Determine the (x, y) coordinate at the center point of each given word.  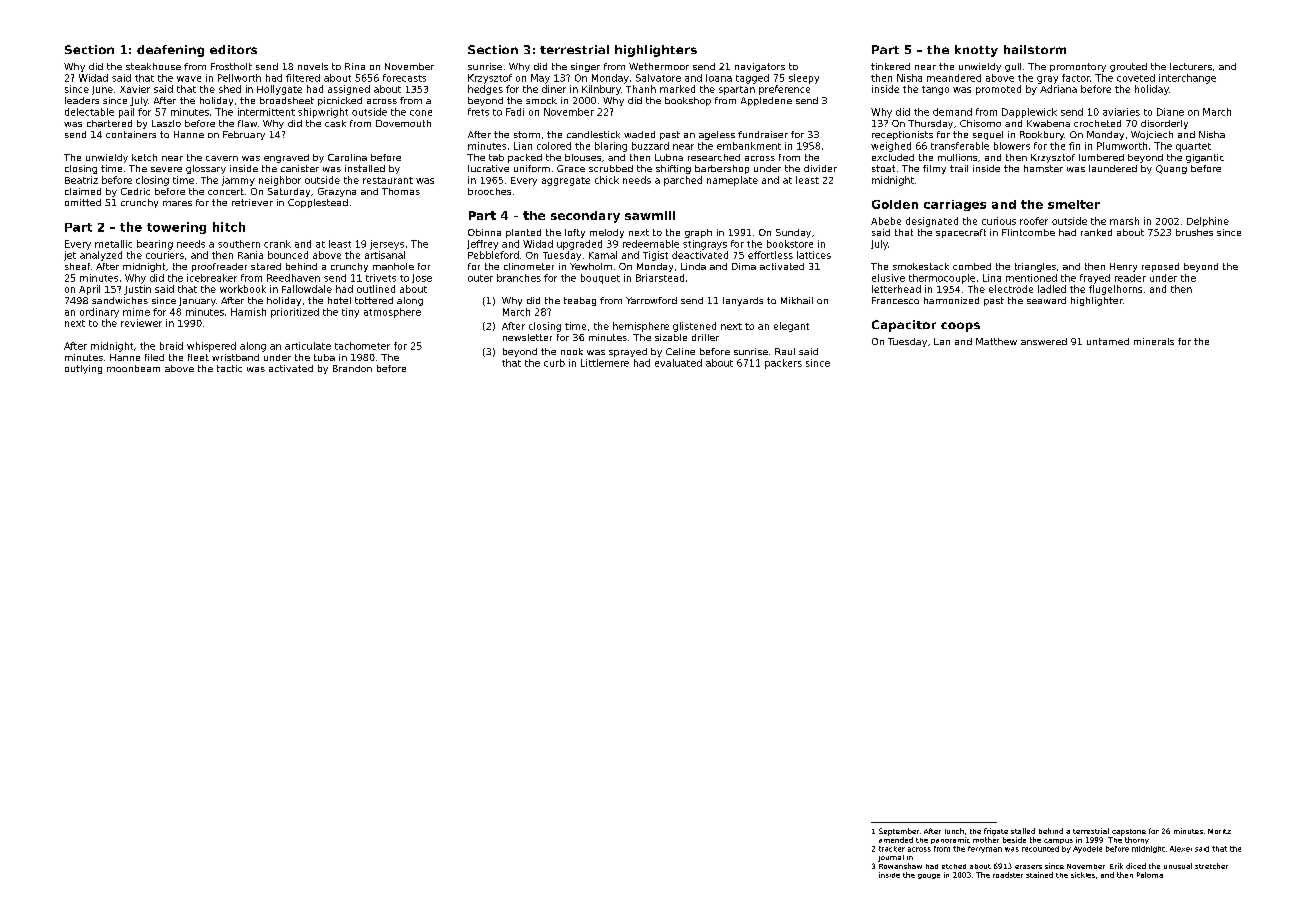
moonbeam (133, 368)
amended (896, 840)
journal (891, 858)
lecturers (1191, 66)
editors (233, 49)
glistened (694, 327)
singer (585, 67)
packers (783, 364)
